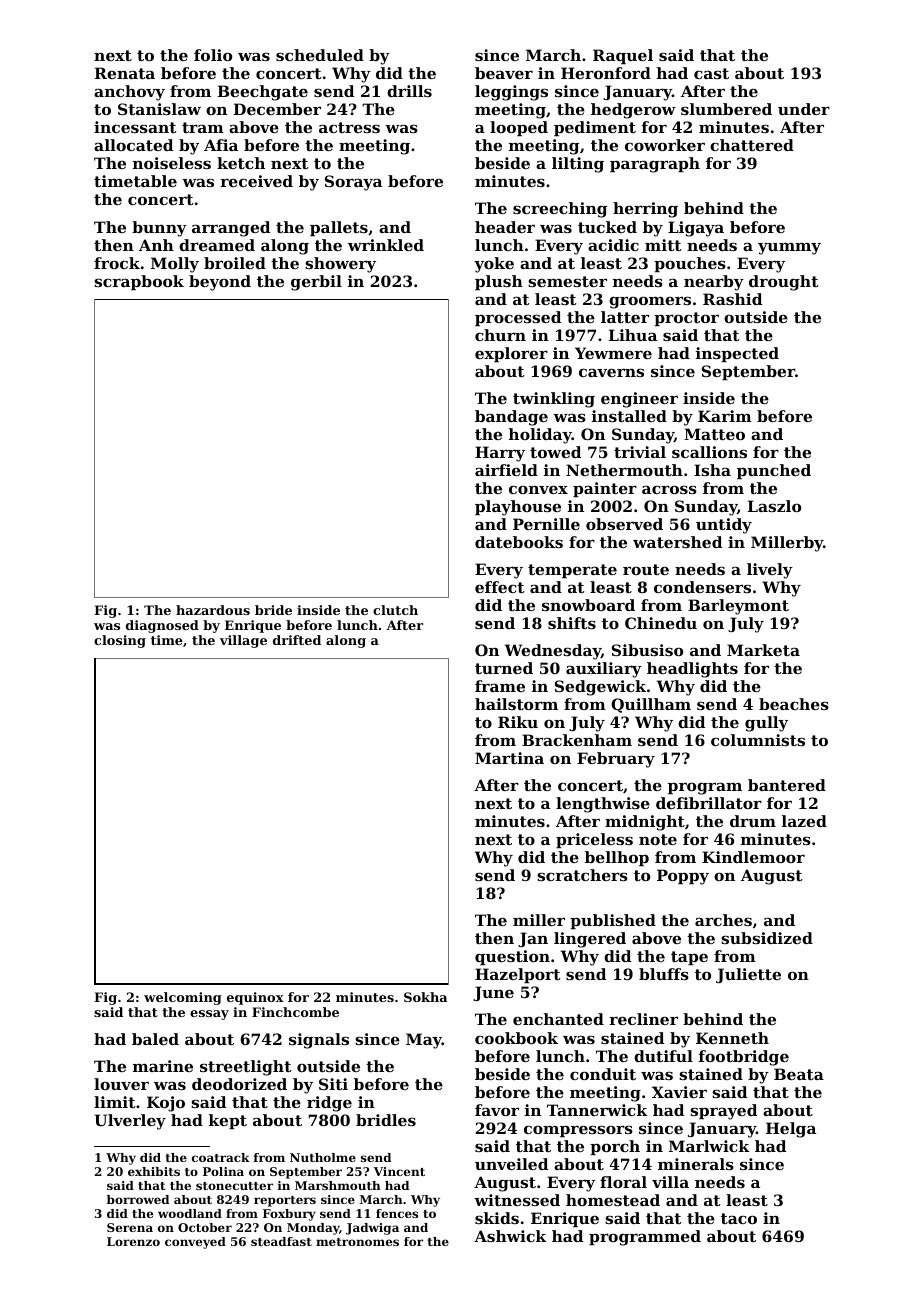 Image resolution: width=924 pixels, height=1308 pixels. Describe the element at coordinates (789, 248) in the document. I see `yummy` at that location.
